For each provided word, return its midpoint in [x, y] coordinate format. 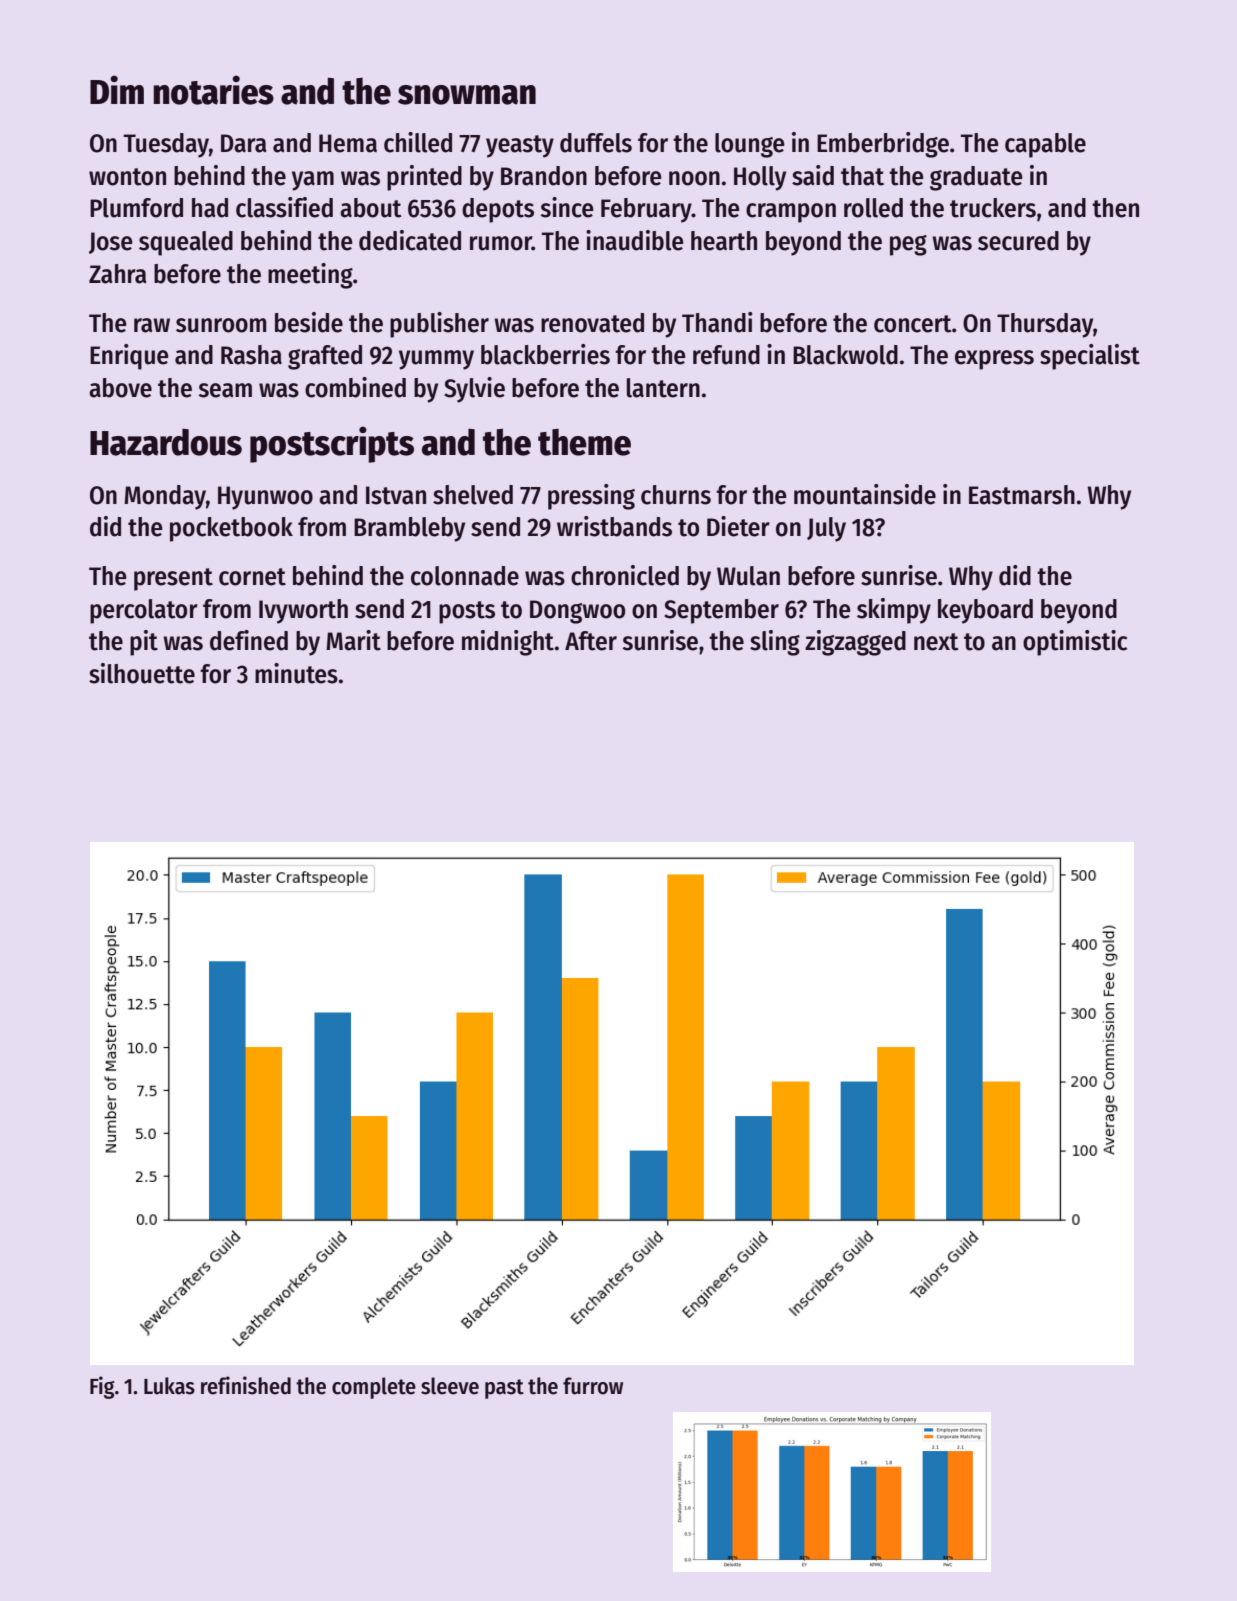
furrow [593, 1386]
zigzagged [855, 643]
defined [249, 640]
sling [775, 643]
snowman [467, 95]
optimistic [1075, 643]
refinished [246, 1385]
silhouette [142, 673]
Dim [117, 89]
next [936, 642]
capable [1045, 145]
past [504, 1389]
